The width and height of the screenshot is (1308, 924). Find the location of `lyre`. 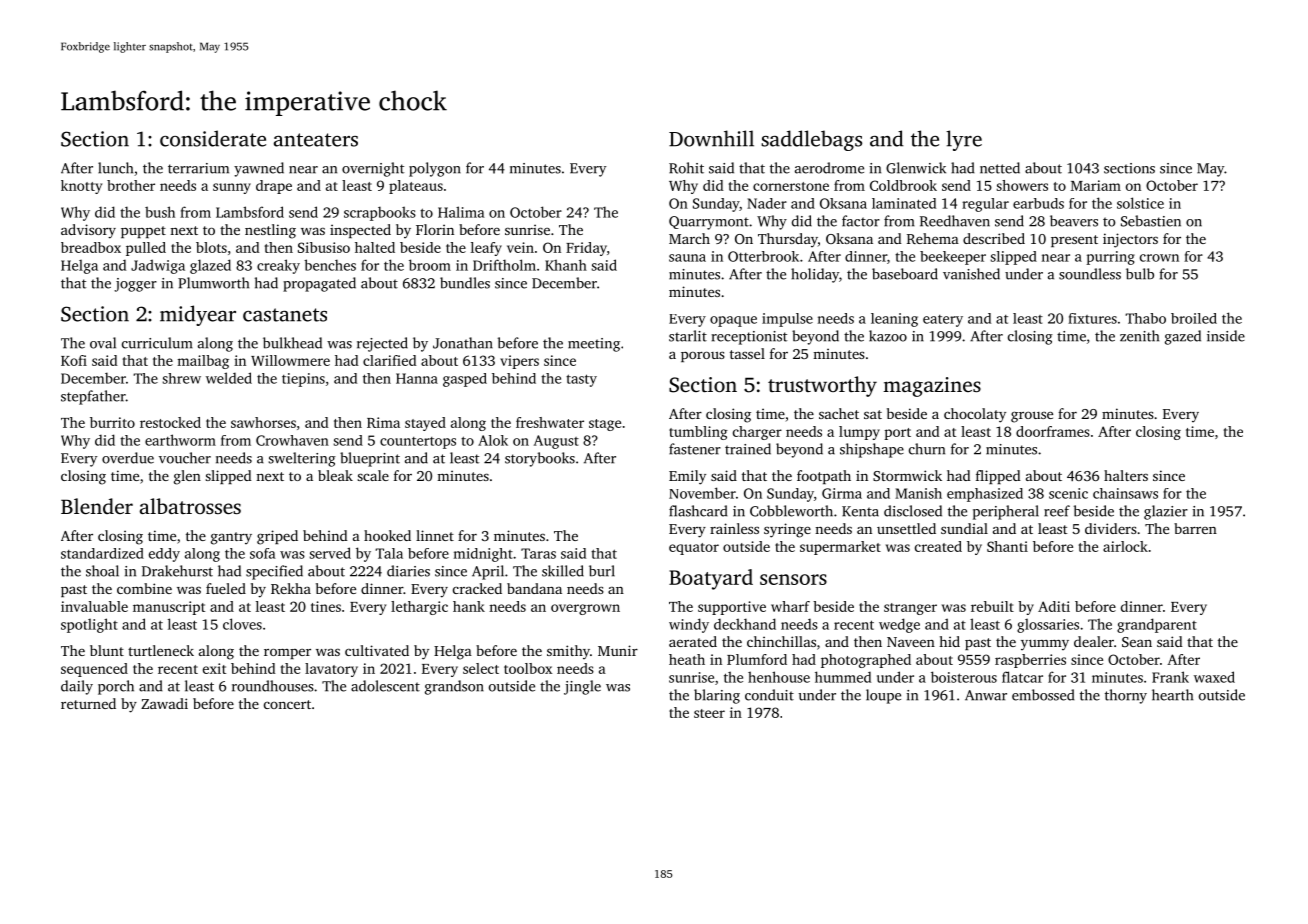

lyre is located at coordinates (964, 140).
